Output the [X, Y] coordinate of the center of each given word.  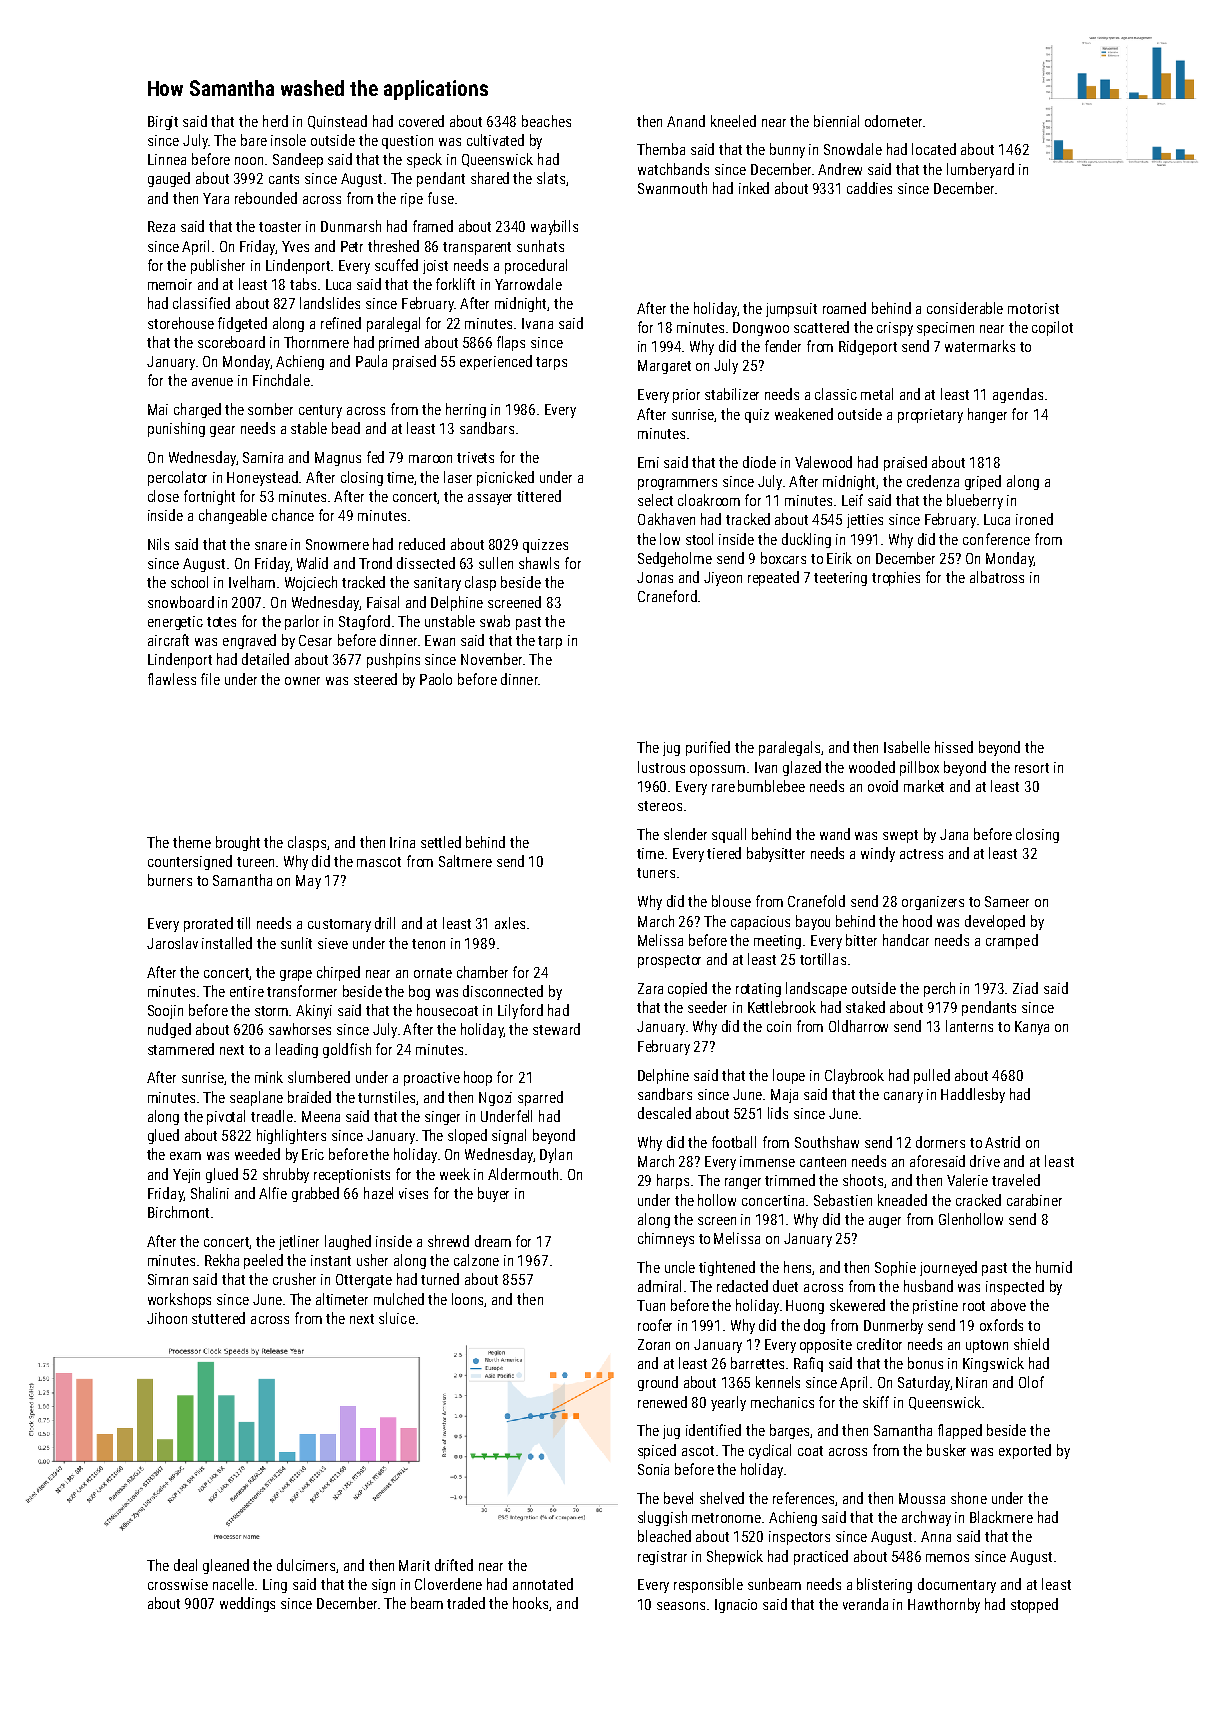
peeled [263, 1261]
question [407, 142]
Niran [971, 1382]
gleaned [226, 1566]
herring [466, 410]
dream [493, 1241]
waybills [554, 227]
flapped [960, 1431]
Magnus [338, 459]
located [934, 149]
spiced [657, 1451]
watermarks [980, 346]
